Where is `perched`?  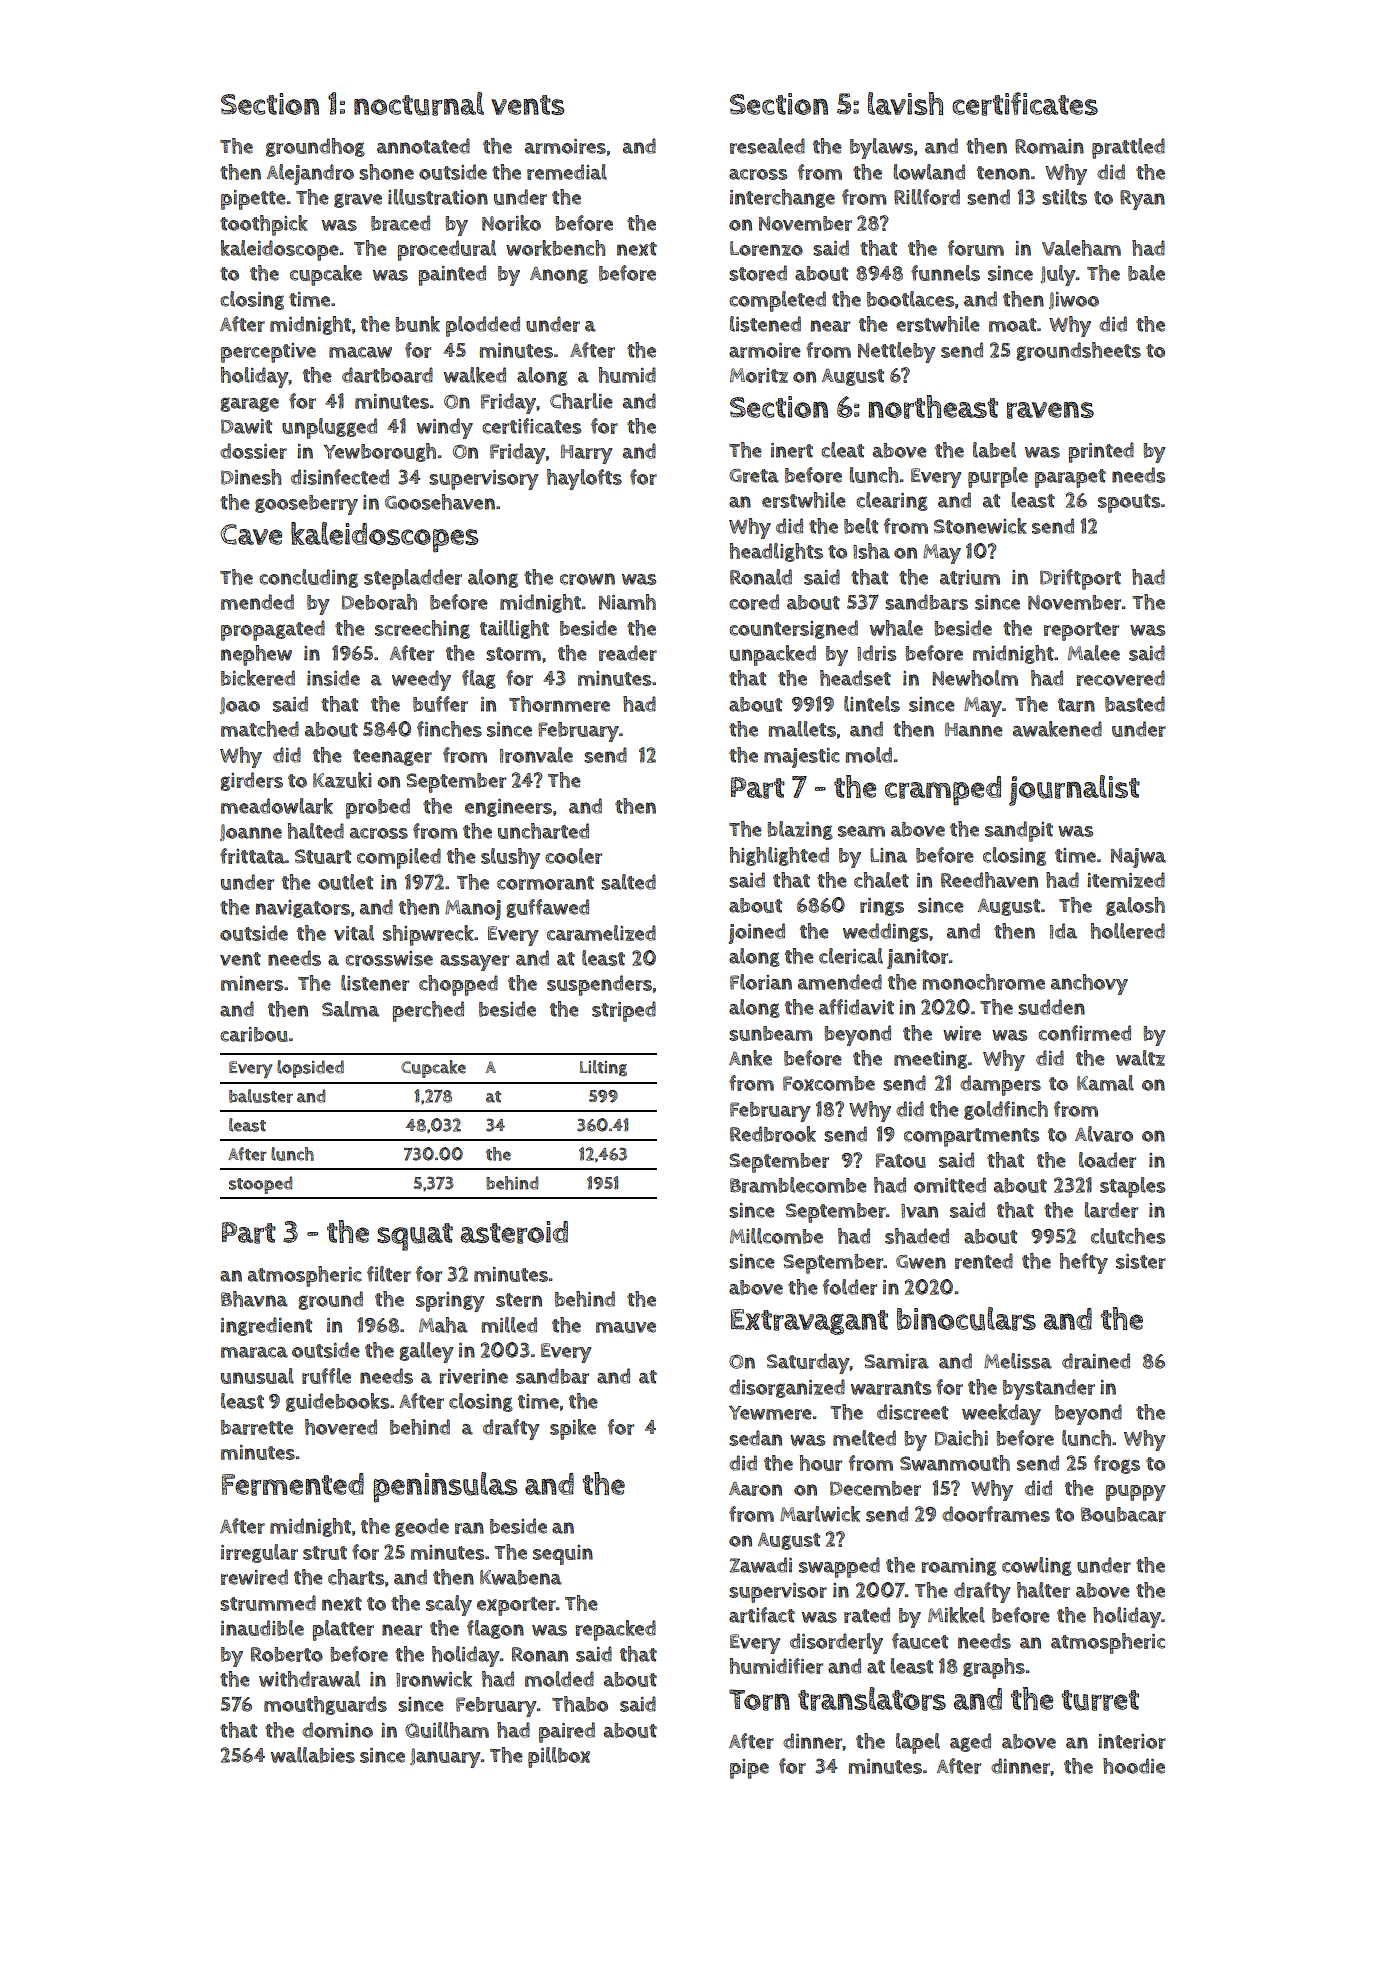
perched is located at coordinates (428, 1011).
